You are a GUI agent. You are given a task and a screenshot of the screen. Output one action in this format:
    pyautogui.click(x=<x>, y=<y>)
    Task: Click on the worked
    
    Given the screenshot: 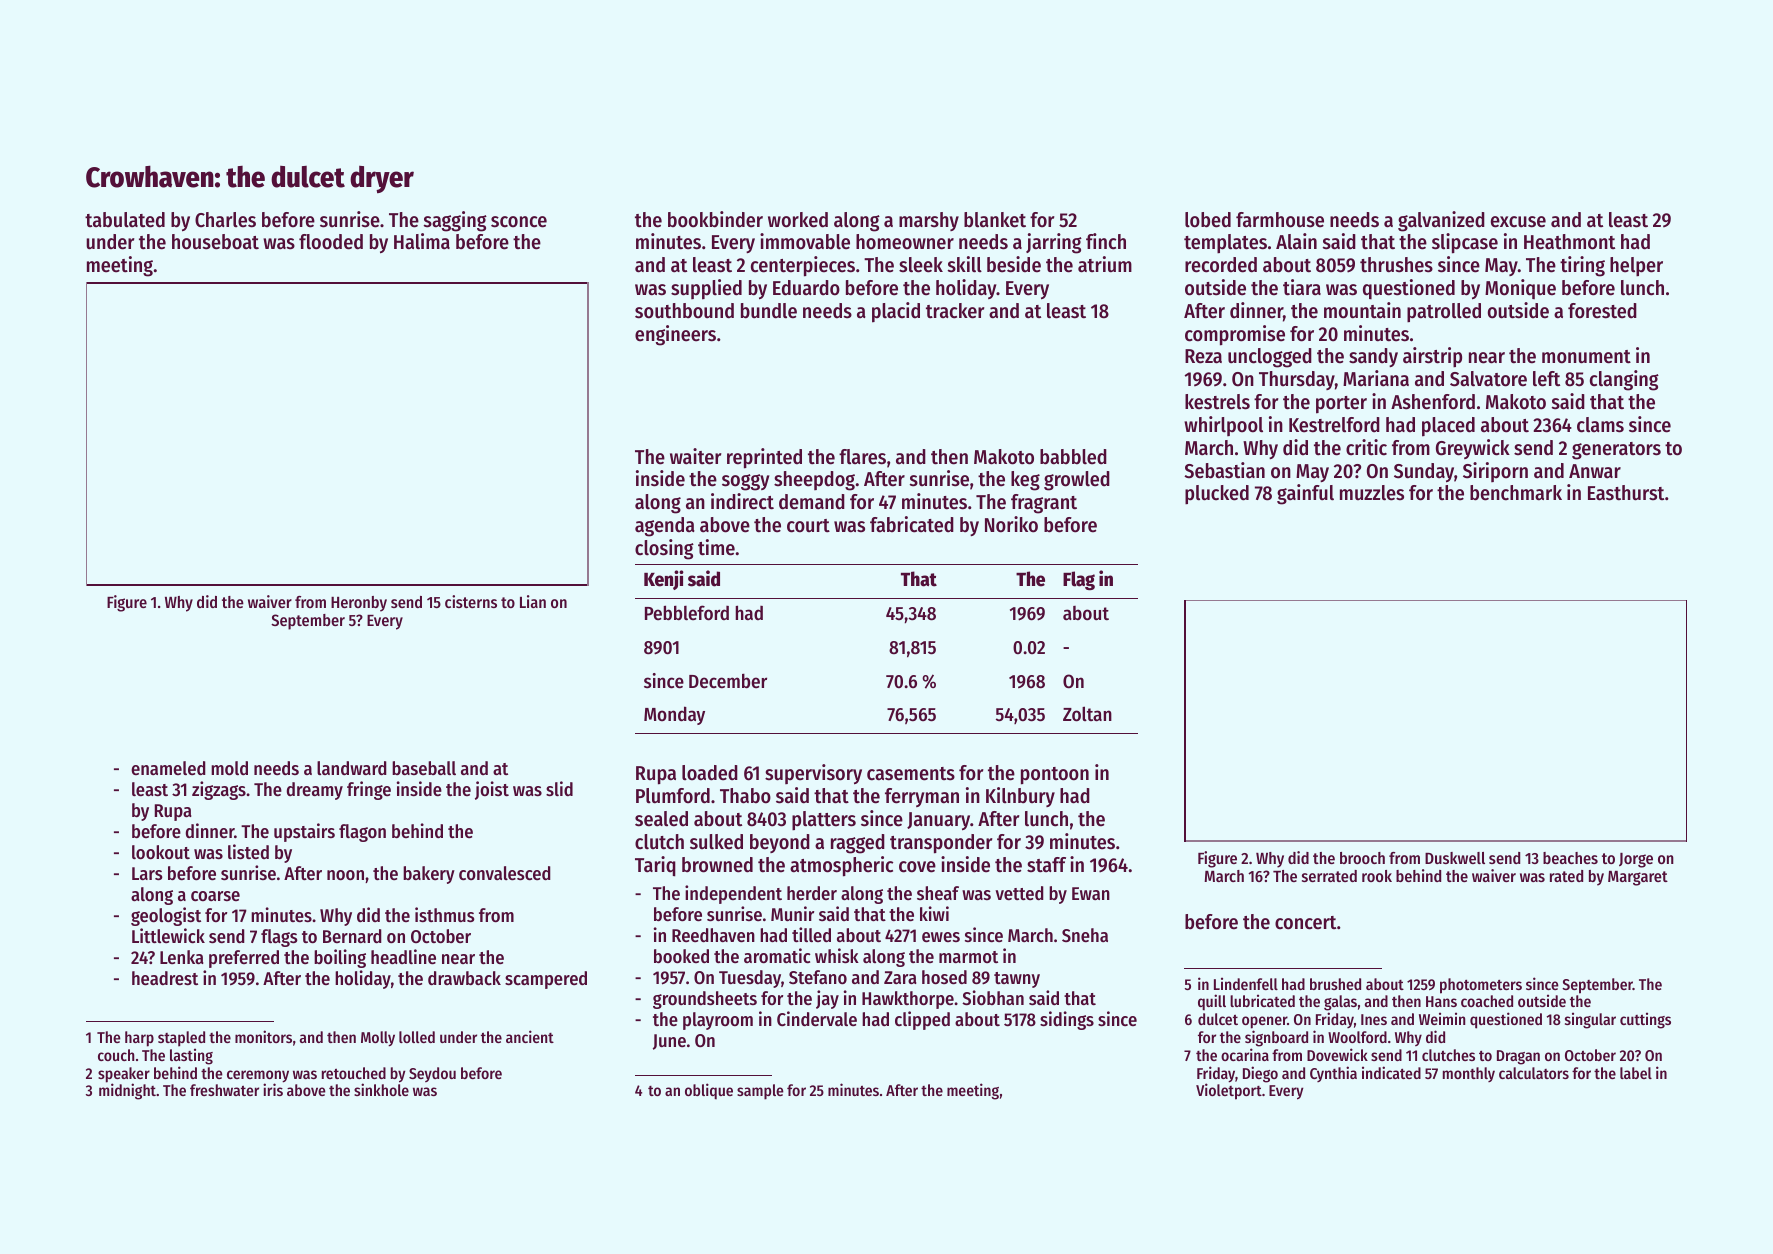 What is the action you would take?
    pyautogui.click(x=798, y=220)
